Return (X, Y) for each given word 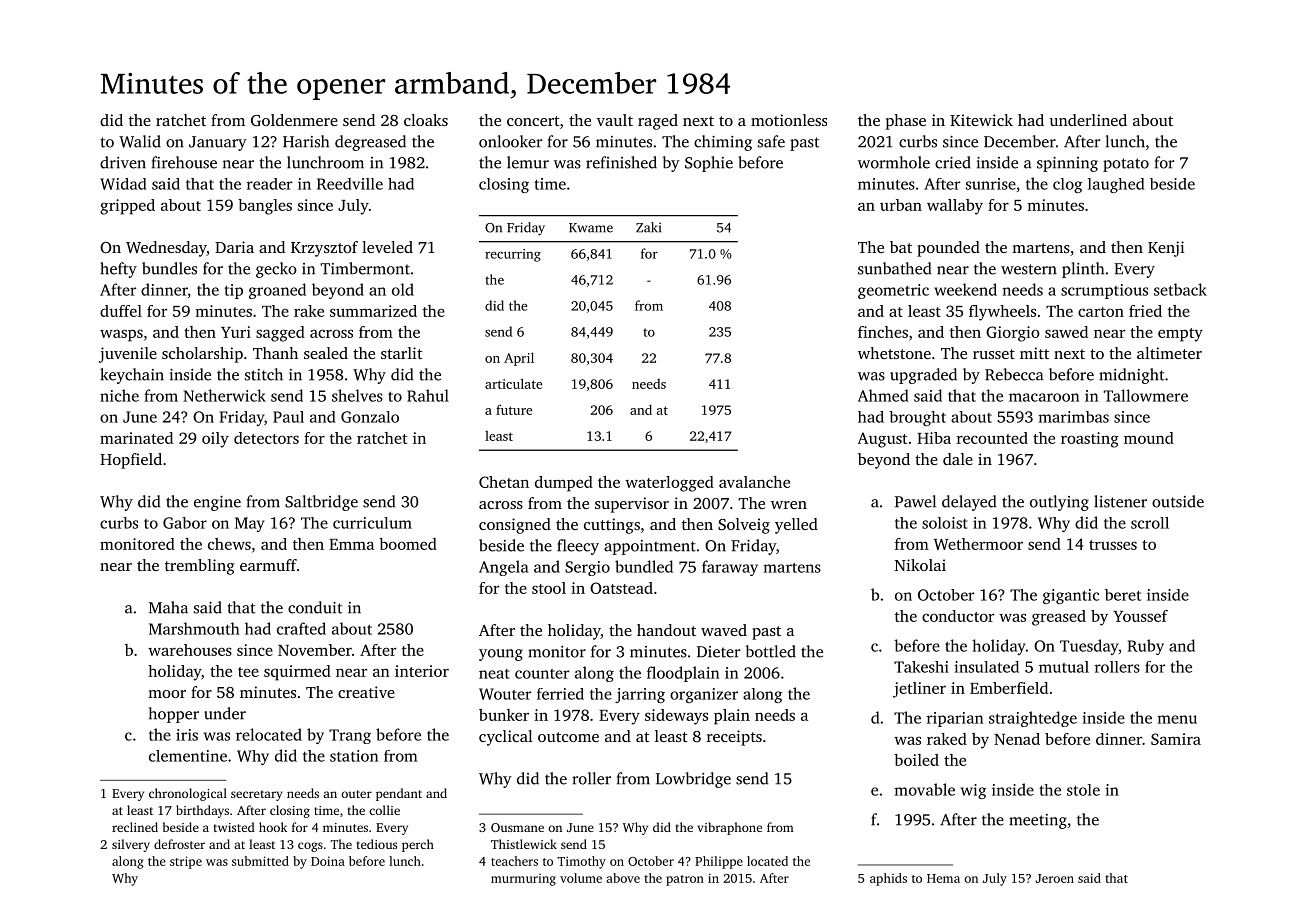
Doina (328, 861)
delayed (969, 503)
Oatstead (621, 588)
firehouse (184, 162)
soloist (945, 523)
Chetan (504, 482)
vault (615, 120)
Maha (168, 607)
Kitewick (981, 120)
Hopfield (131, 461)
